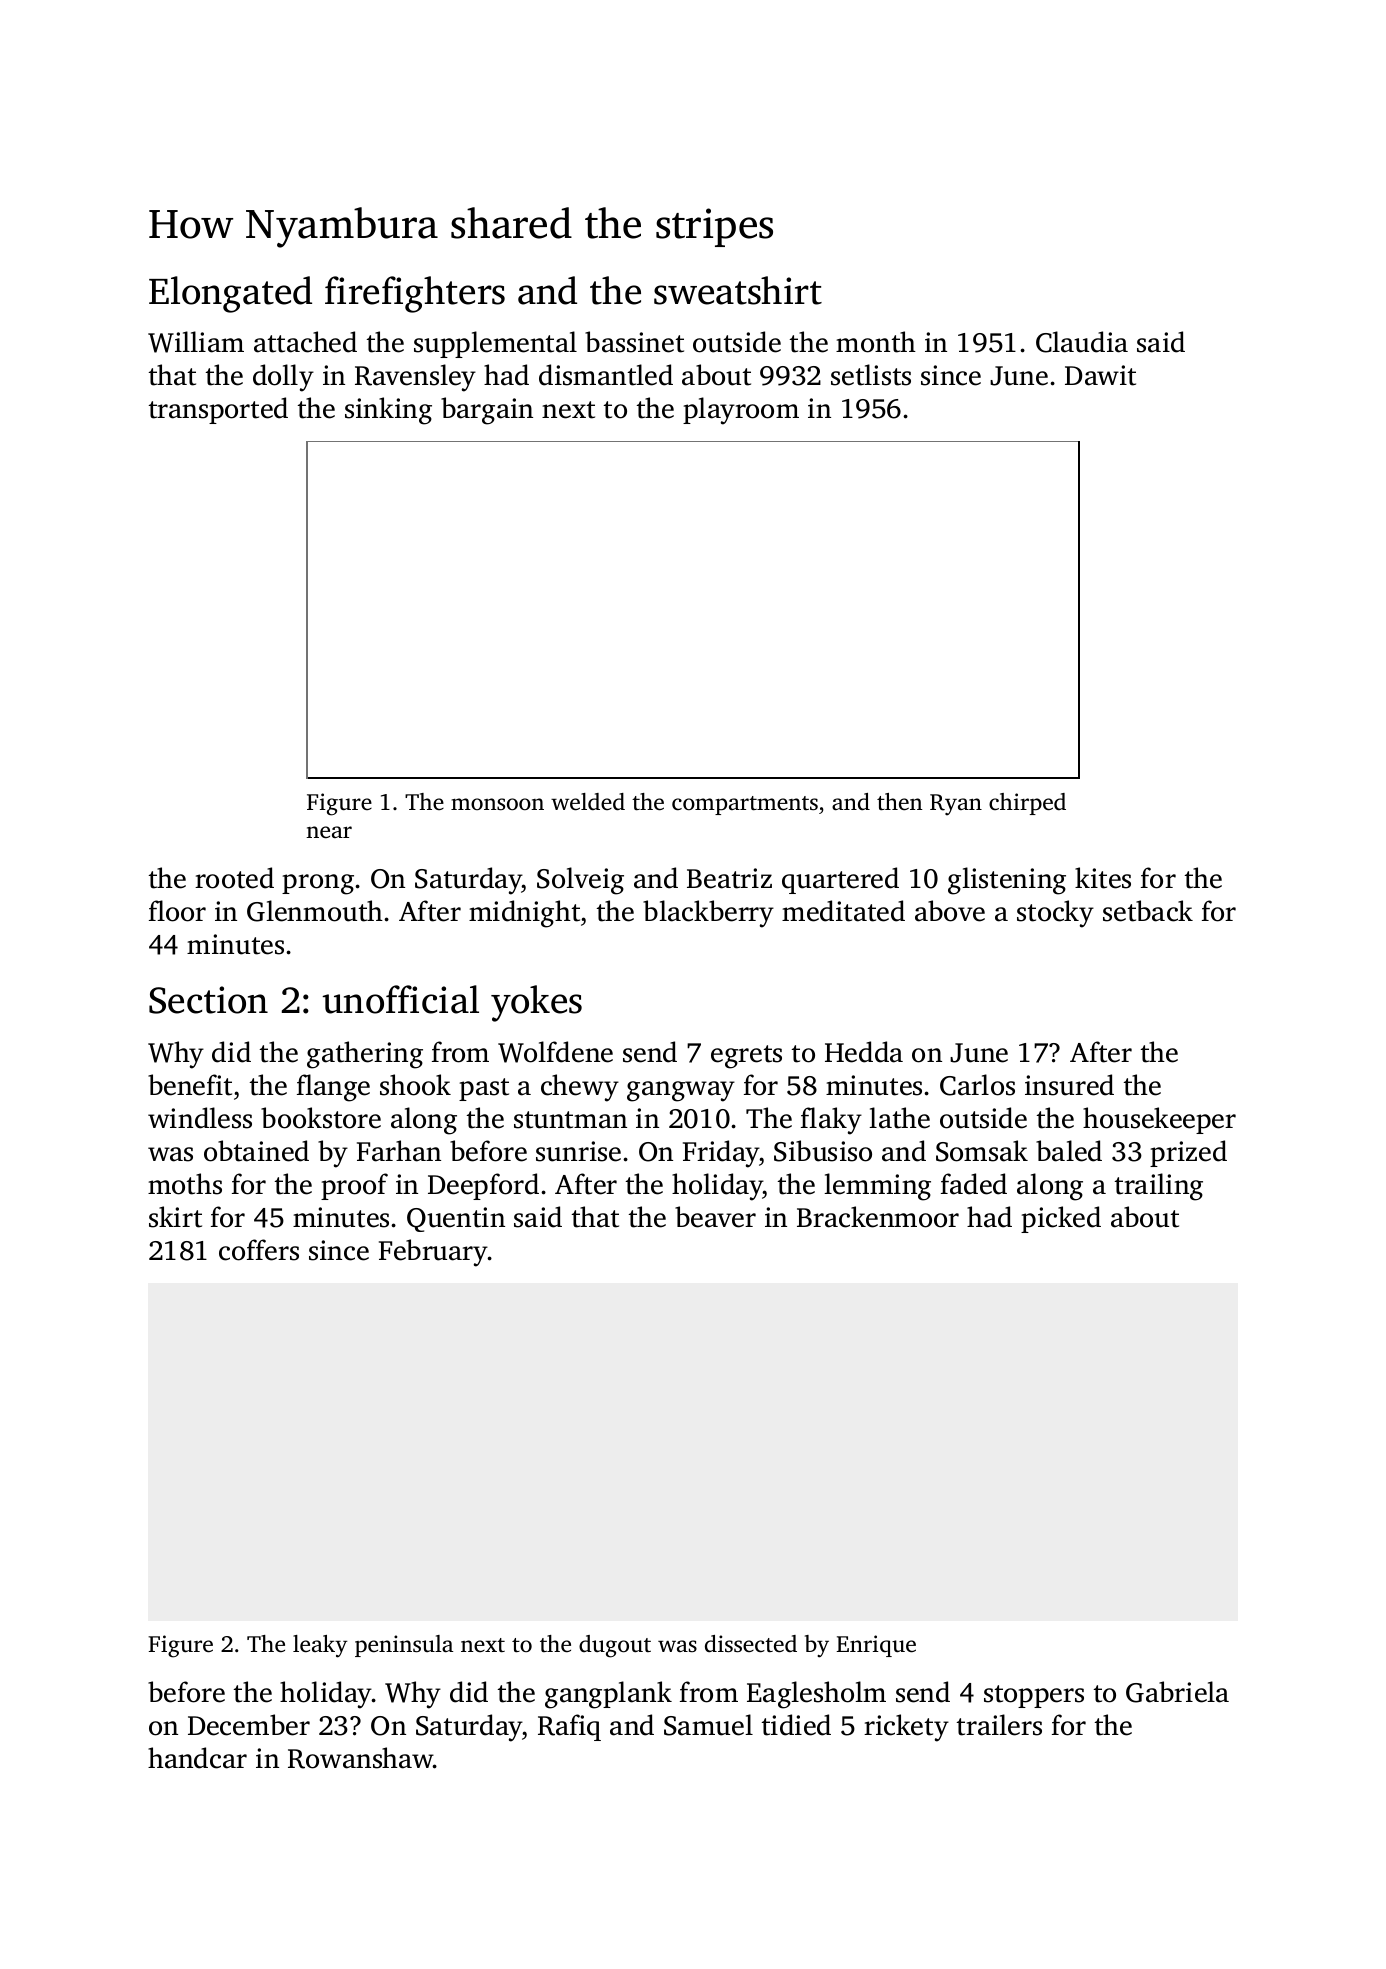 The image size is (1386, 1969). I want to click on dissected, so click(751, 1644).
